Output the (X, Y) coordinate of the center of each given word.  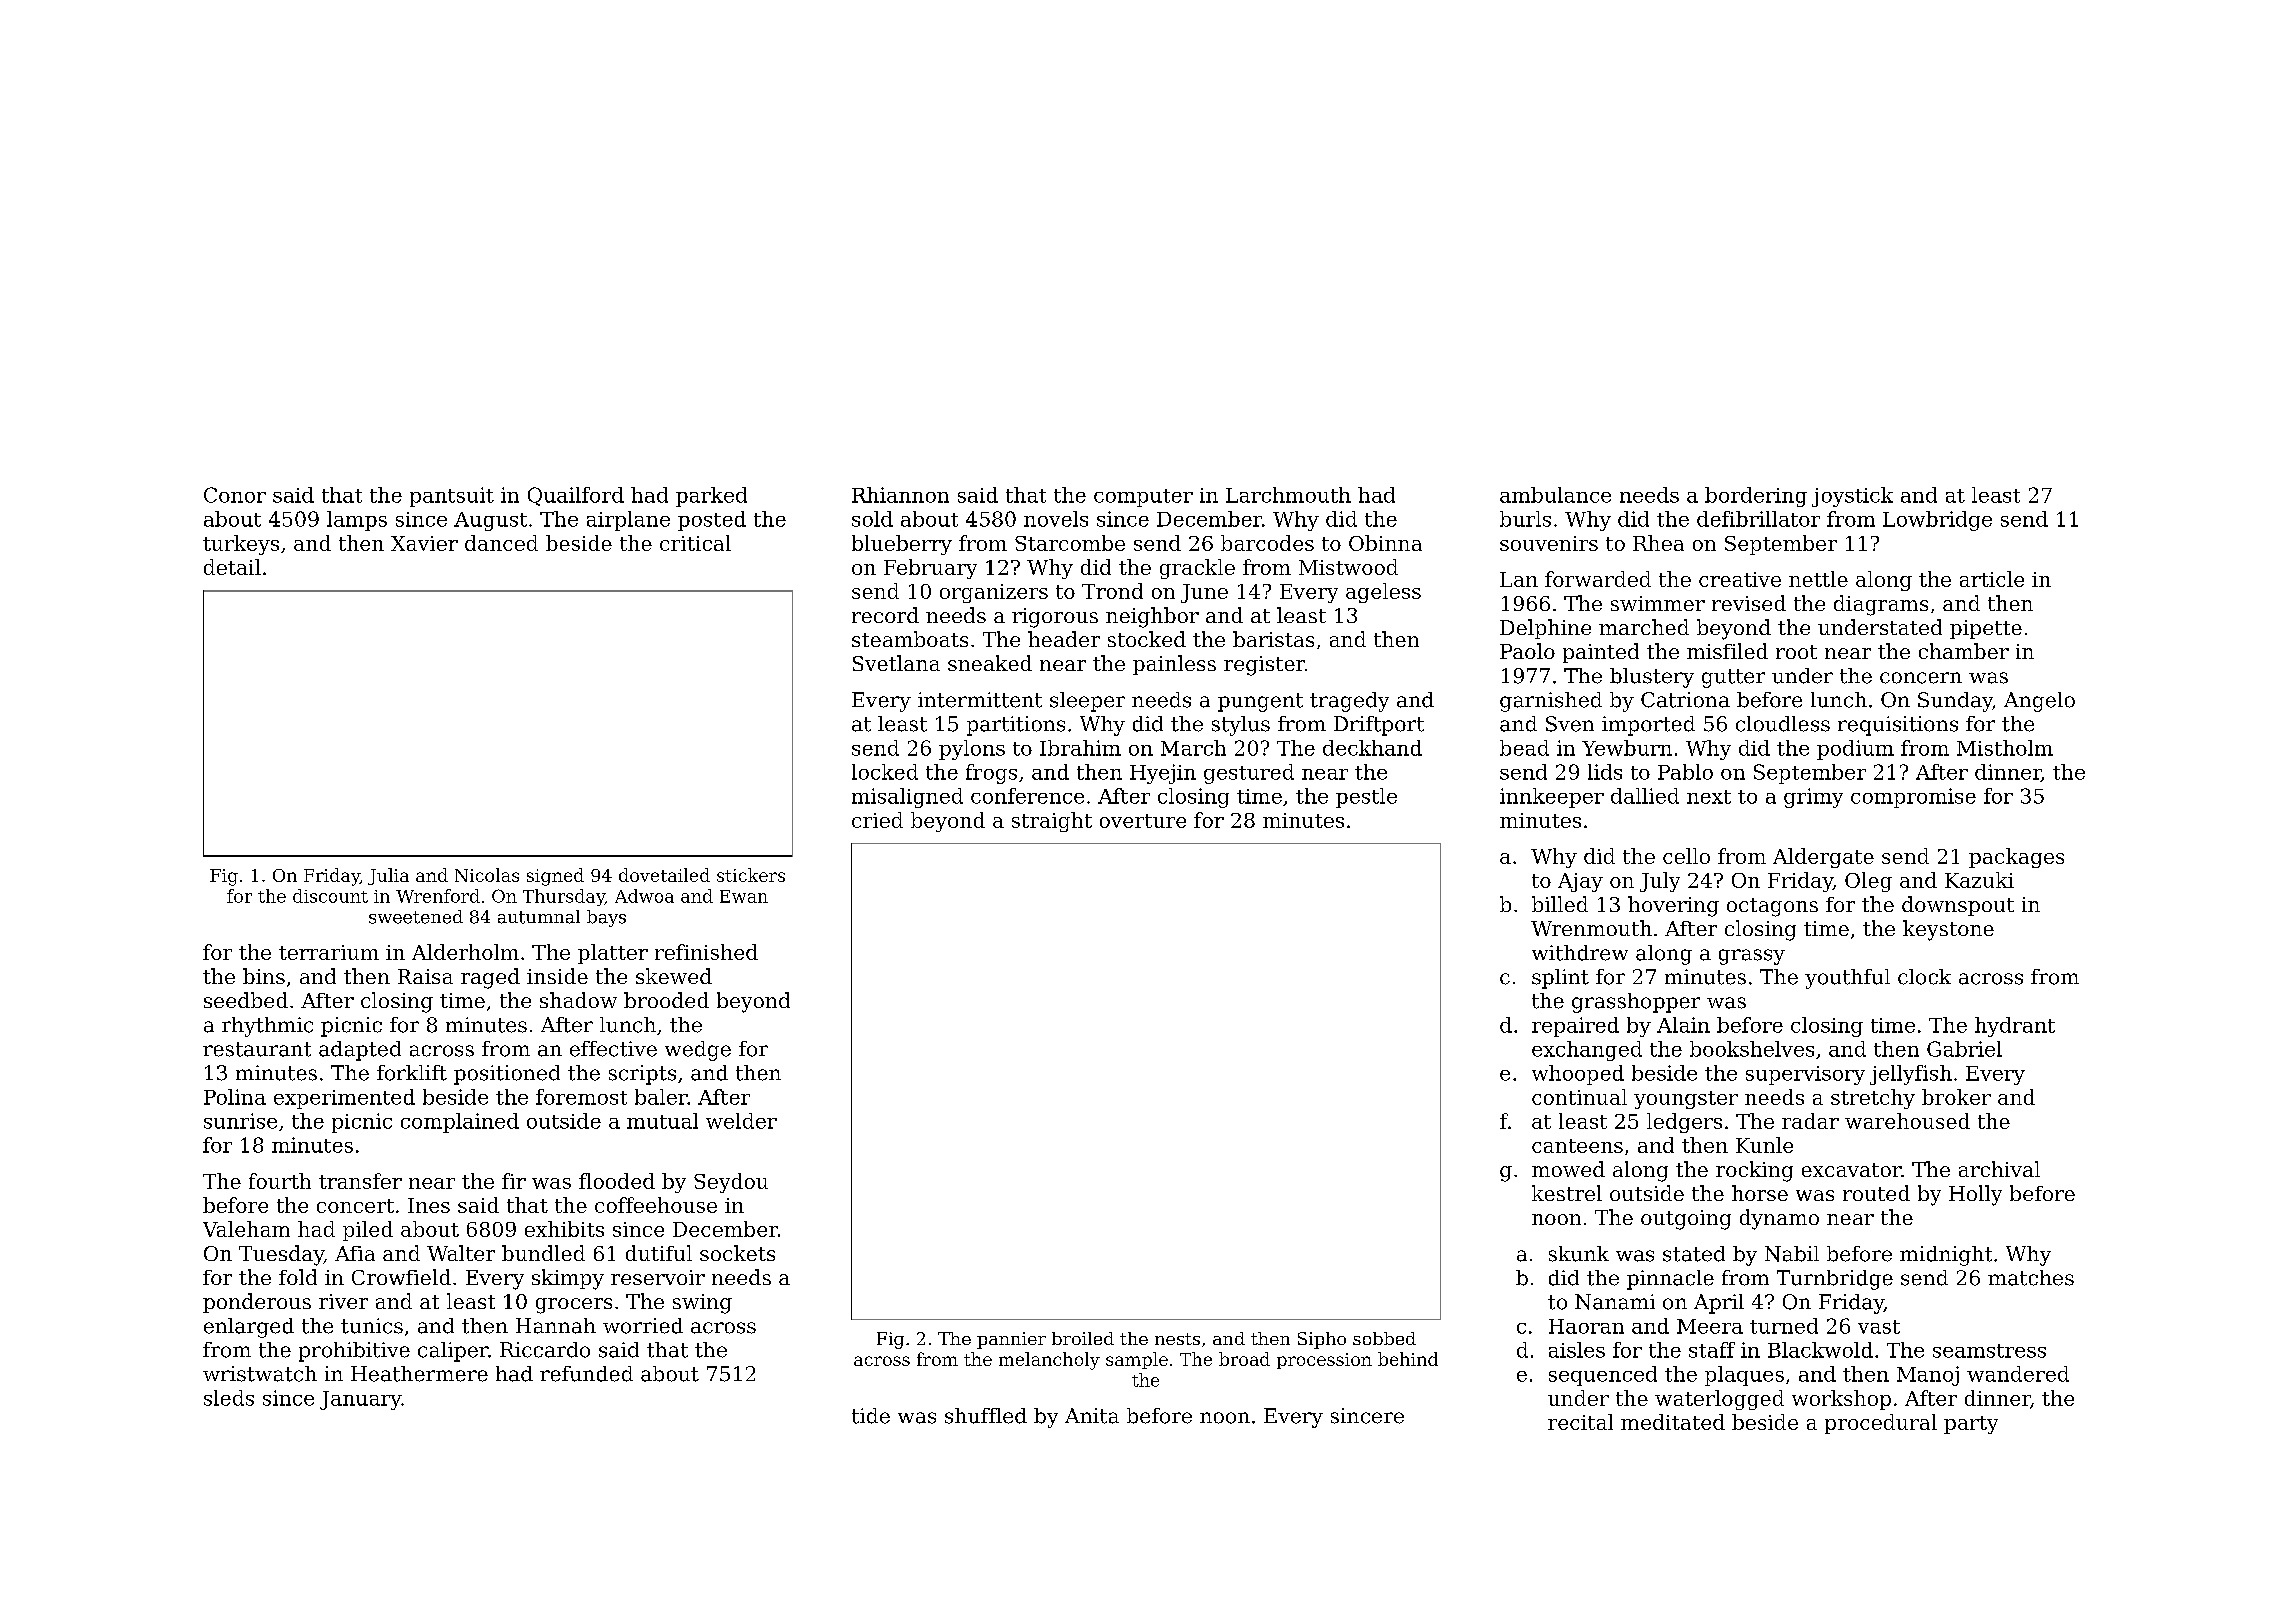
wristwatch (260, 1374)
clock (1924, 977)
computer (1143, 498)
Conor (235, 495)
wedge (698, 1051)
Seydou (731, 1183)
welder (741, 1121)
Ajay (1580, 882)
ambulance (1555, 495)
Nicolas (487, 875)
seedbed (246, 1000)
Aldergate (1823, 858)
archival (1999, 1169)
